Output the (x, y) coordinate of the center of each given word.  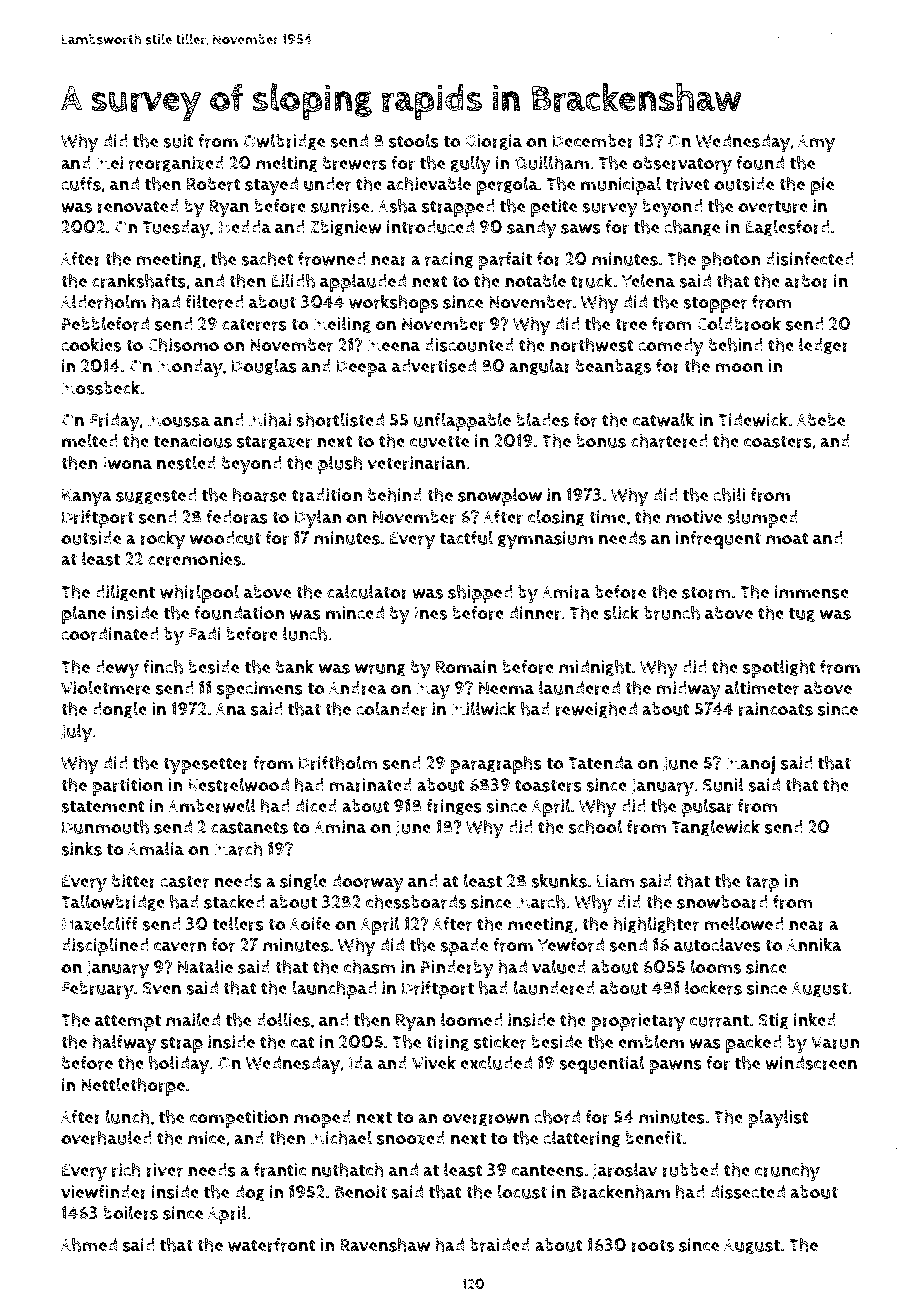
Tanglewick (715, 828)
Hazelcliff (100, 923)
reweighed (596, 710)
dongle (119, 710)
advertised (434, 366)
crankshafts (139, 280)
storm (706, 592)
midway (688, 690)
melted (90, 440)
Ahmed (89, 1244)
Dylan (318, 519)
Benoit (361, 1192)
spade (464, 947)
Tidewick (753, 419)
